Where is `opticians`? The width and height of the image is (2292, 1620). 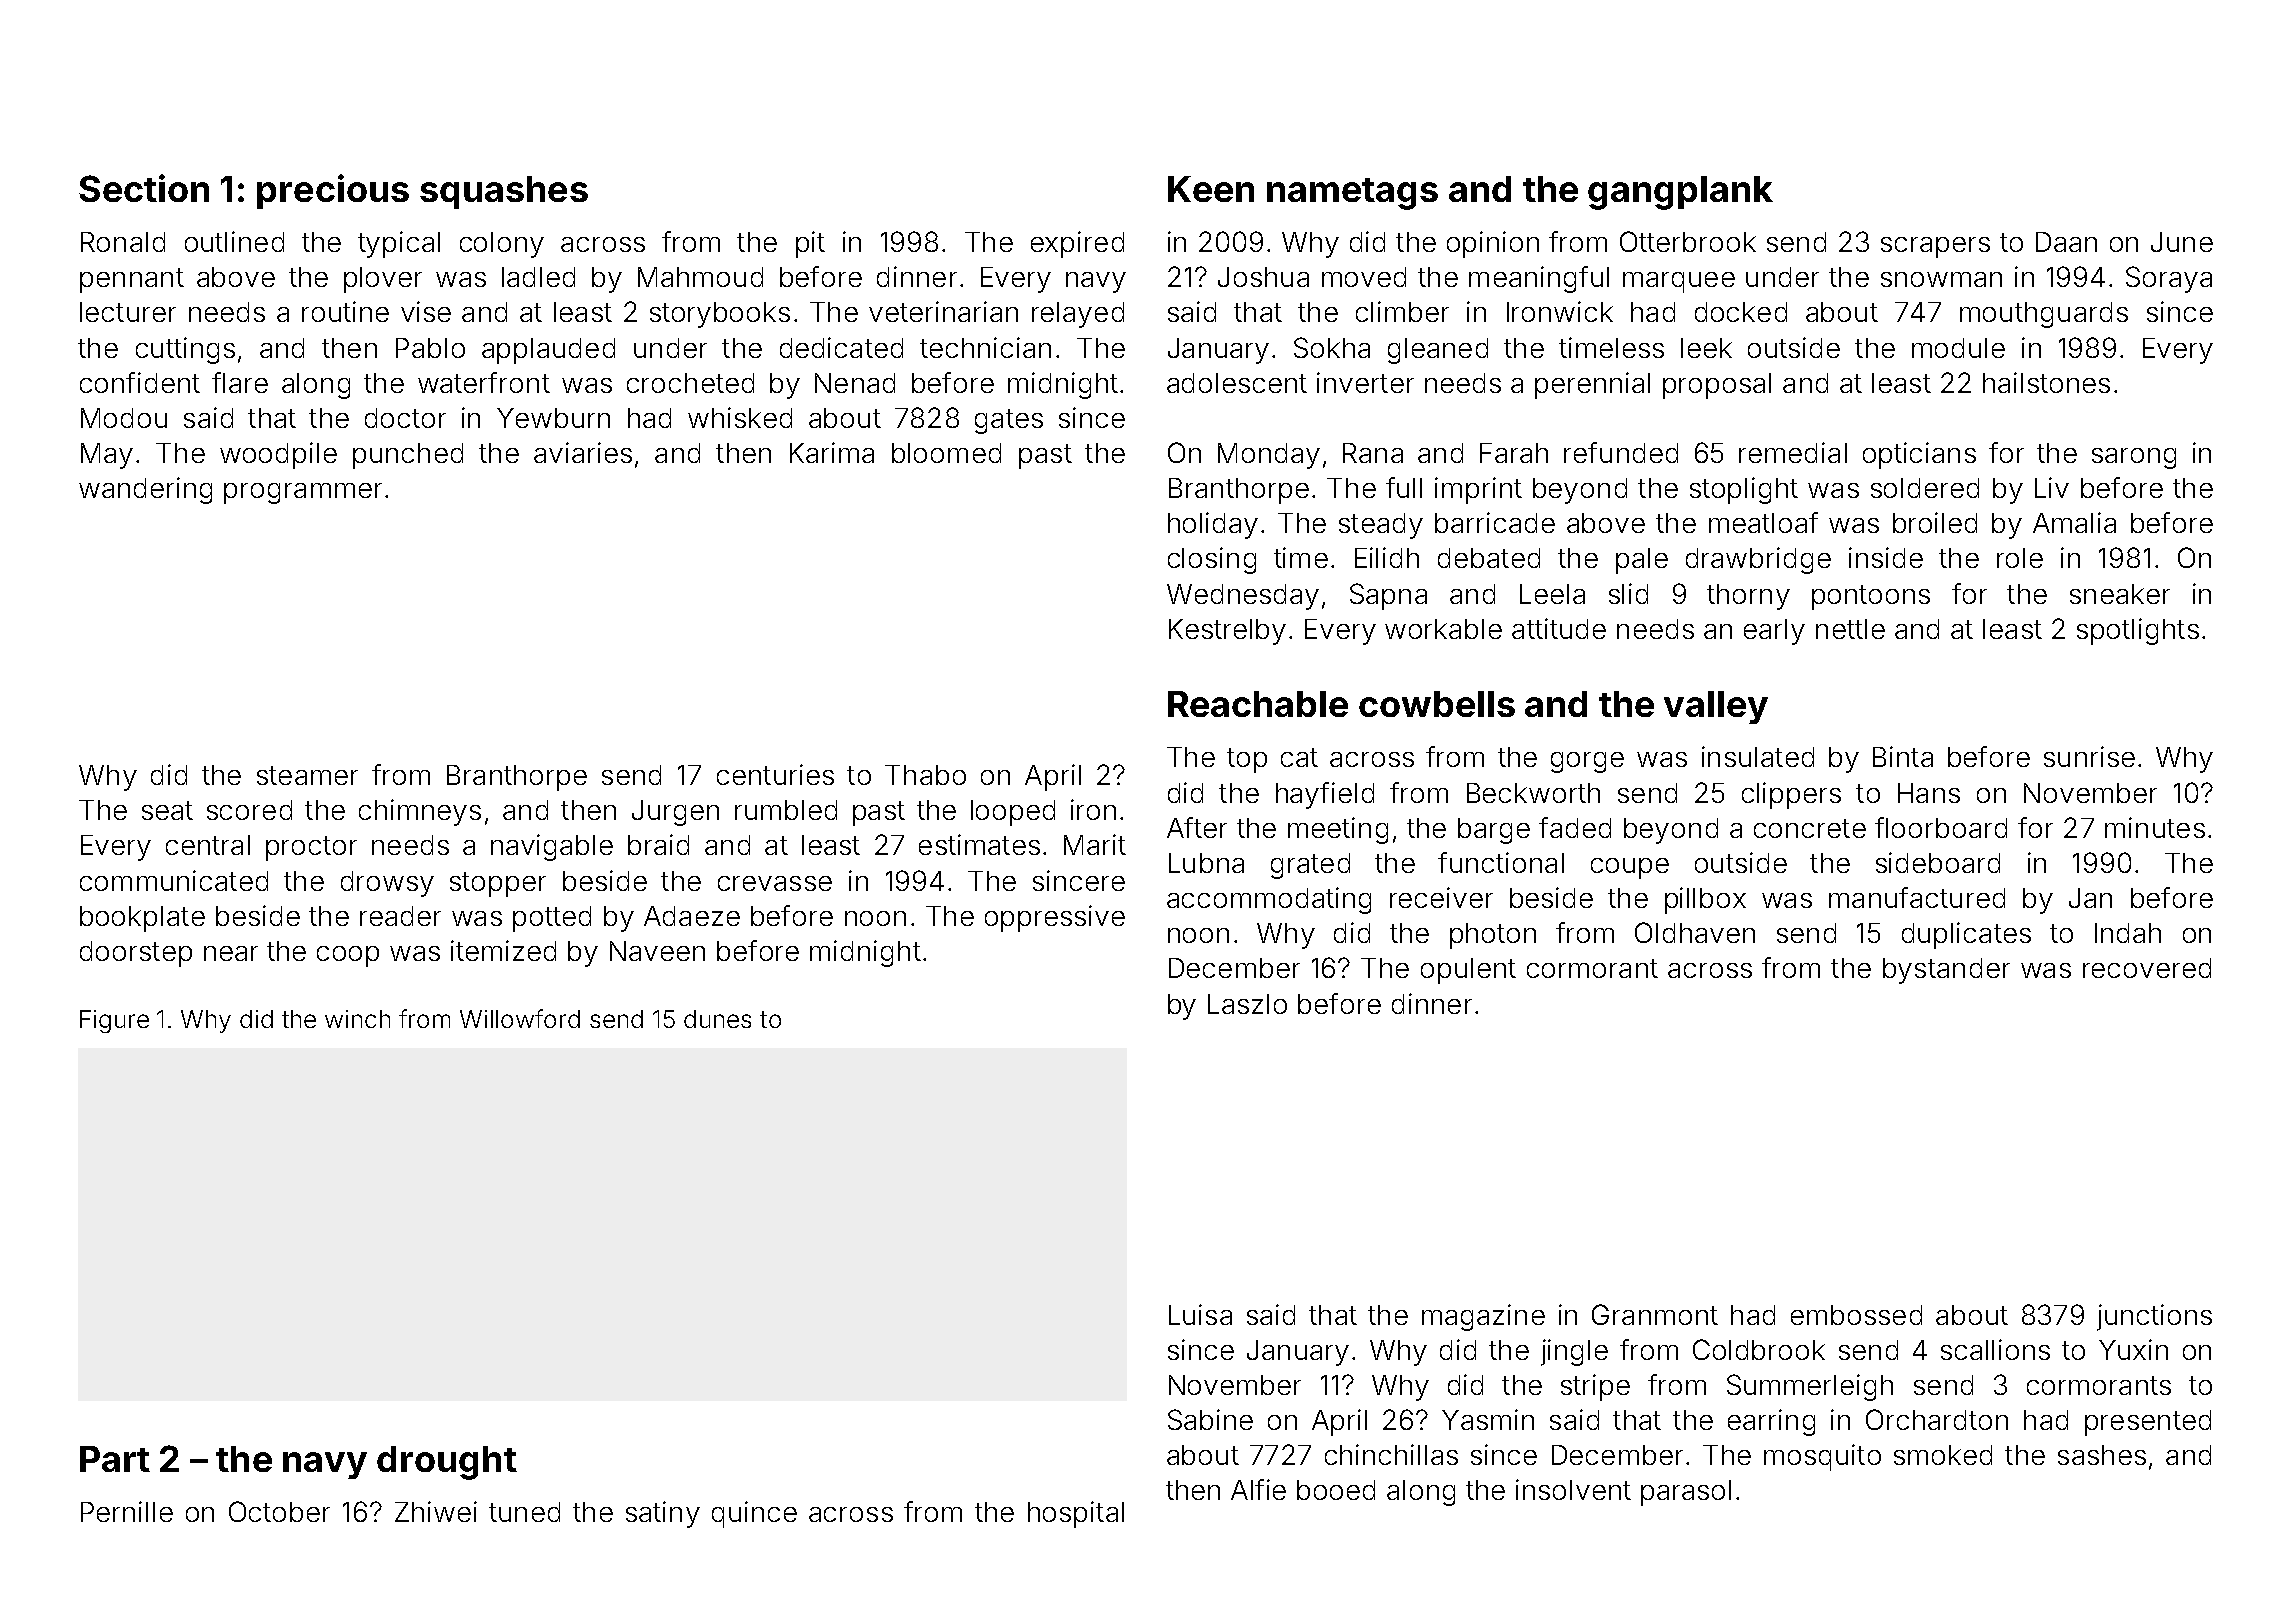
opticians is located at coordinates (1919, 455).
